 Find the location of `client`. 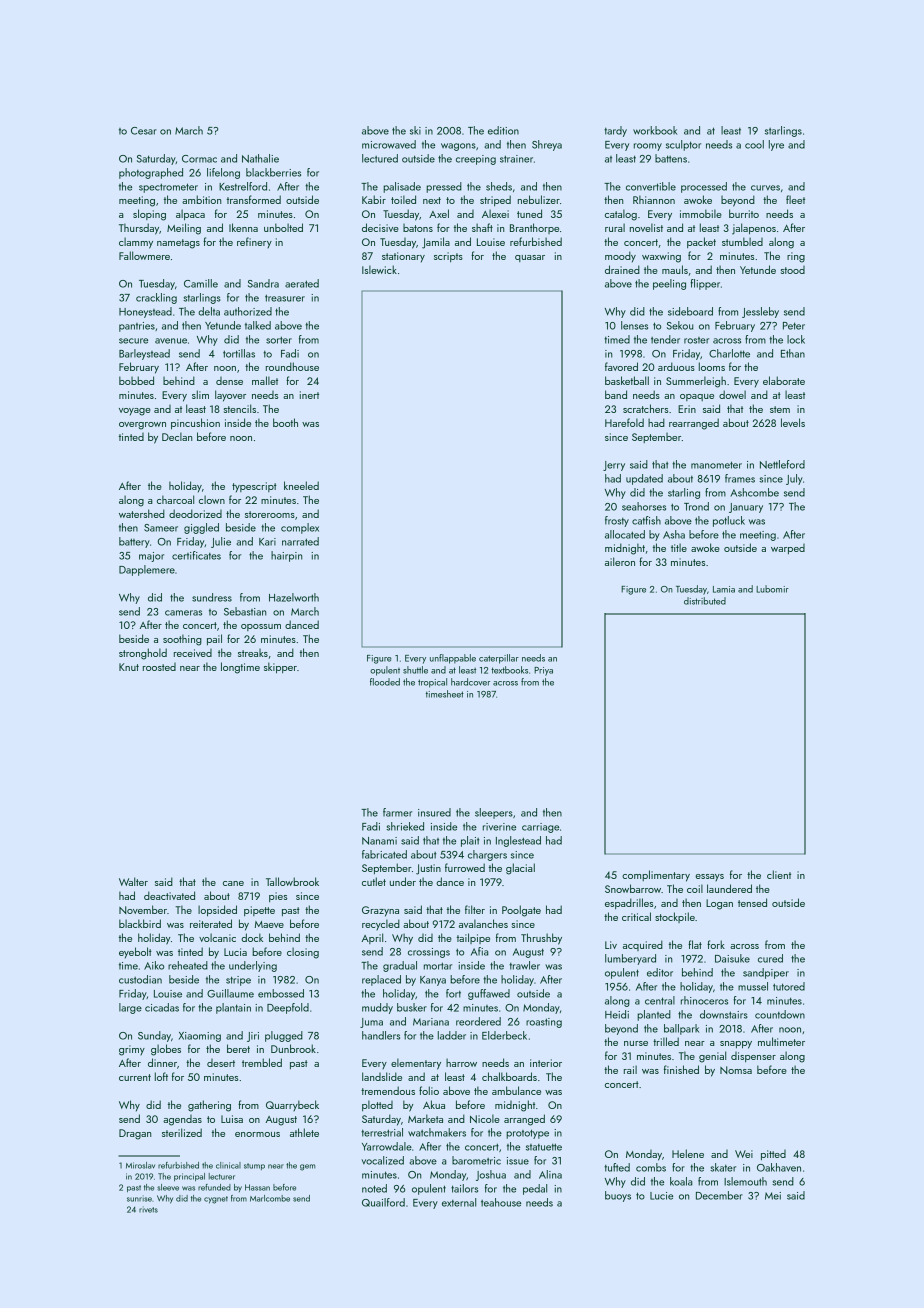

client is located at coordinates (779, 874).
